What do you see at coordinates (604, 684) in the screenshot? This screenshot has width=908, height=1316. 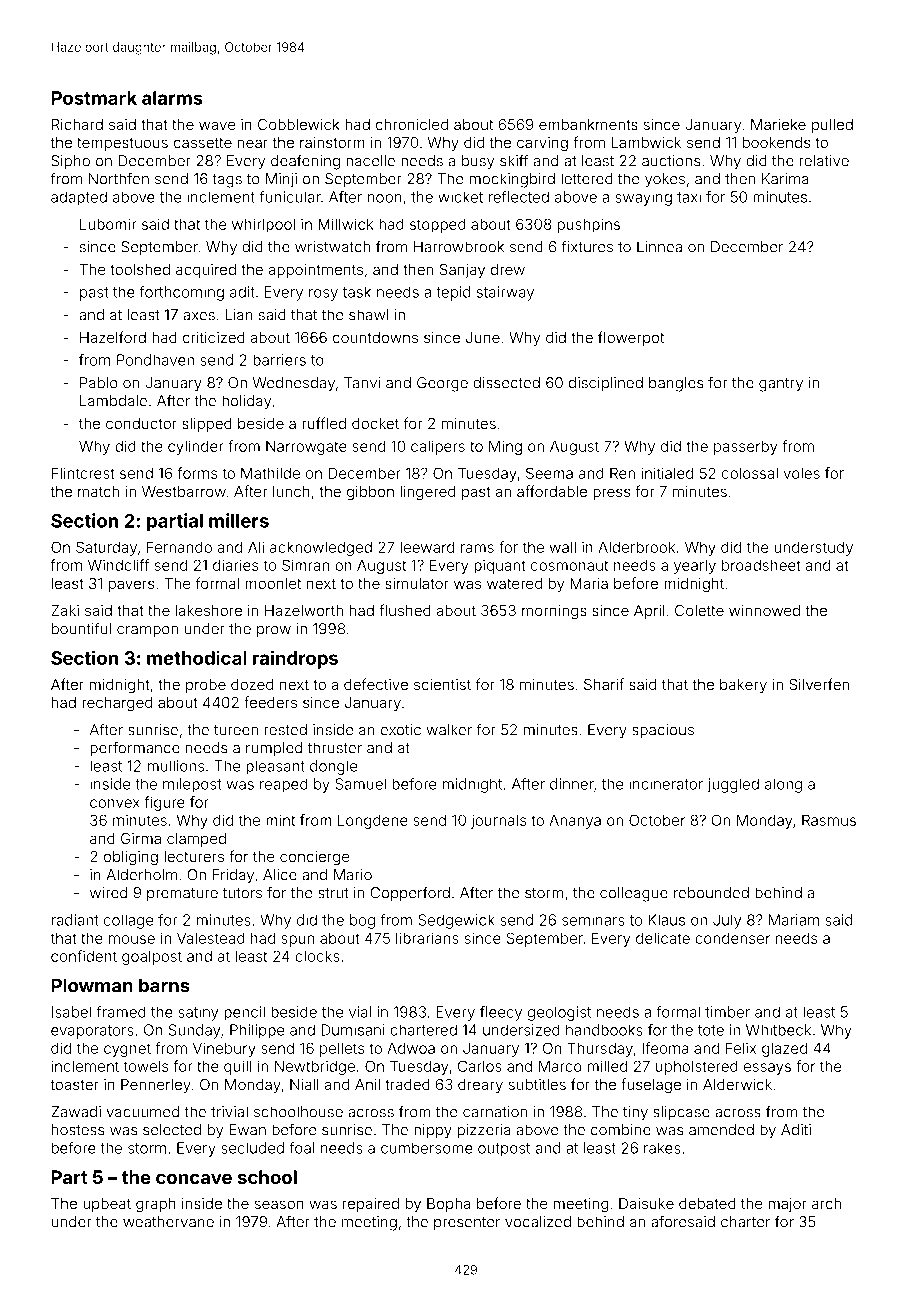 I see `Sharif` at bounding box center [604, 684].
